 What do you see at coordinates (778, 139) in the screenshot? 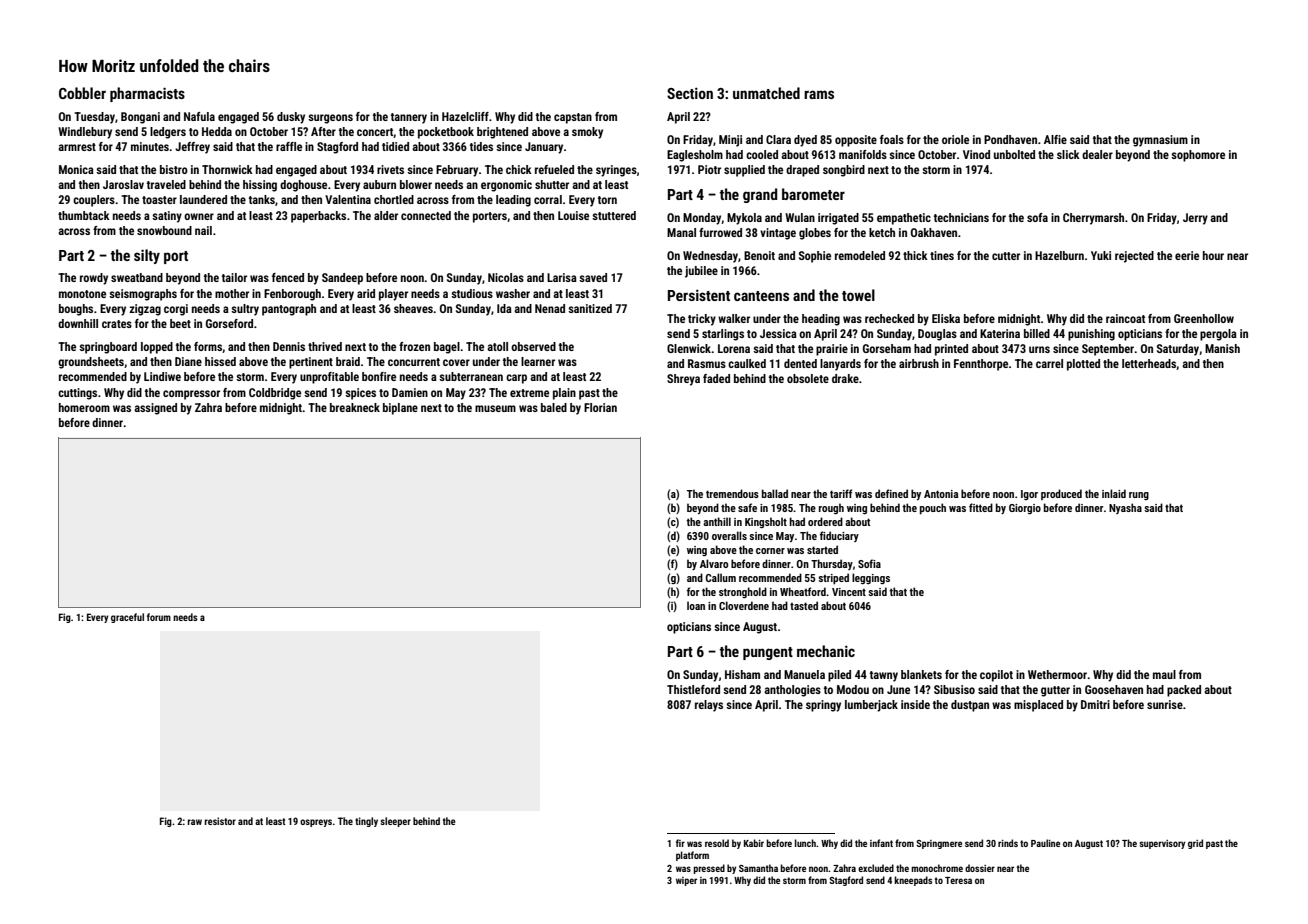
I see `Clara` at bounding box center [778, 139].
